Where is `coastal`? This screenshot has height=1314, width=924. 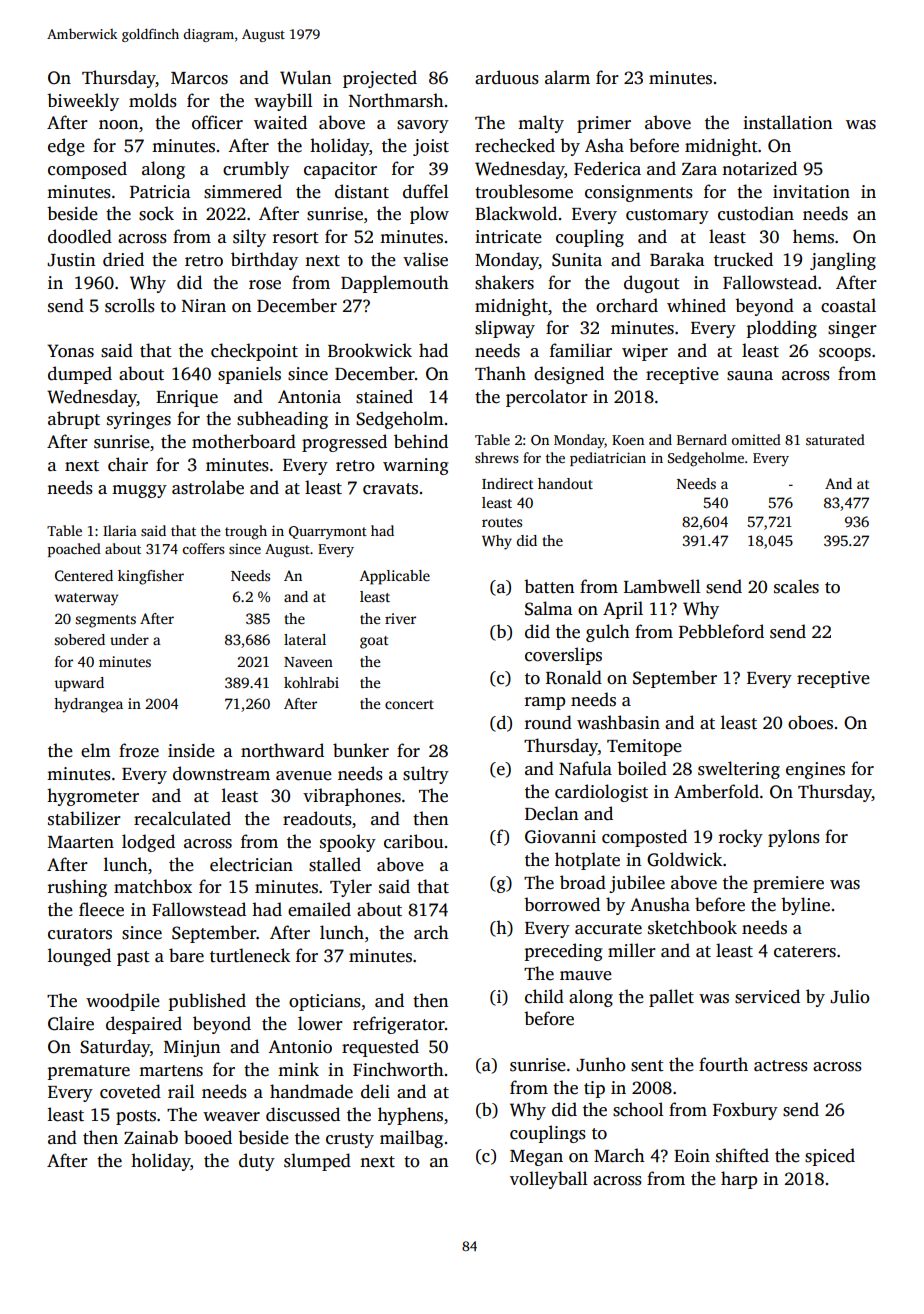 coastal is located at coordinates (848, 305).
